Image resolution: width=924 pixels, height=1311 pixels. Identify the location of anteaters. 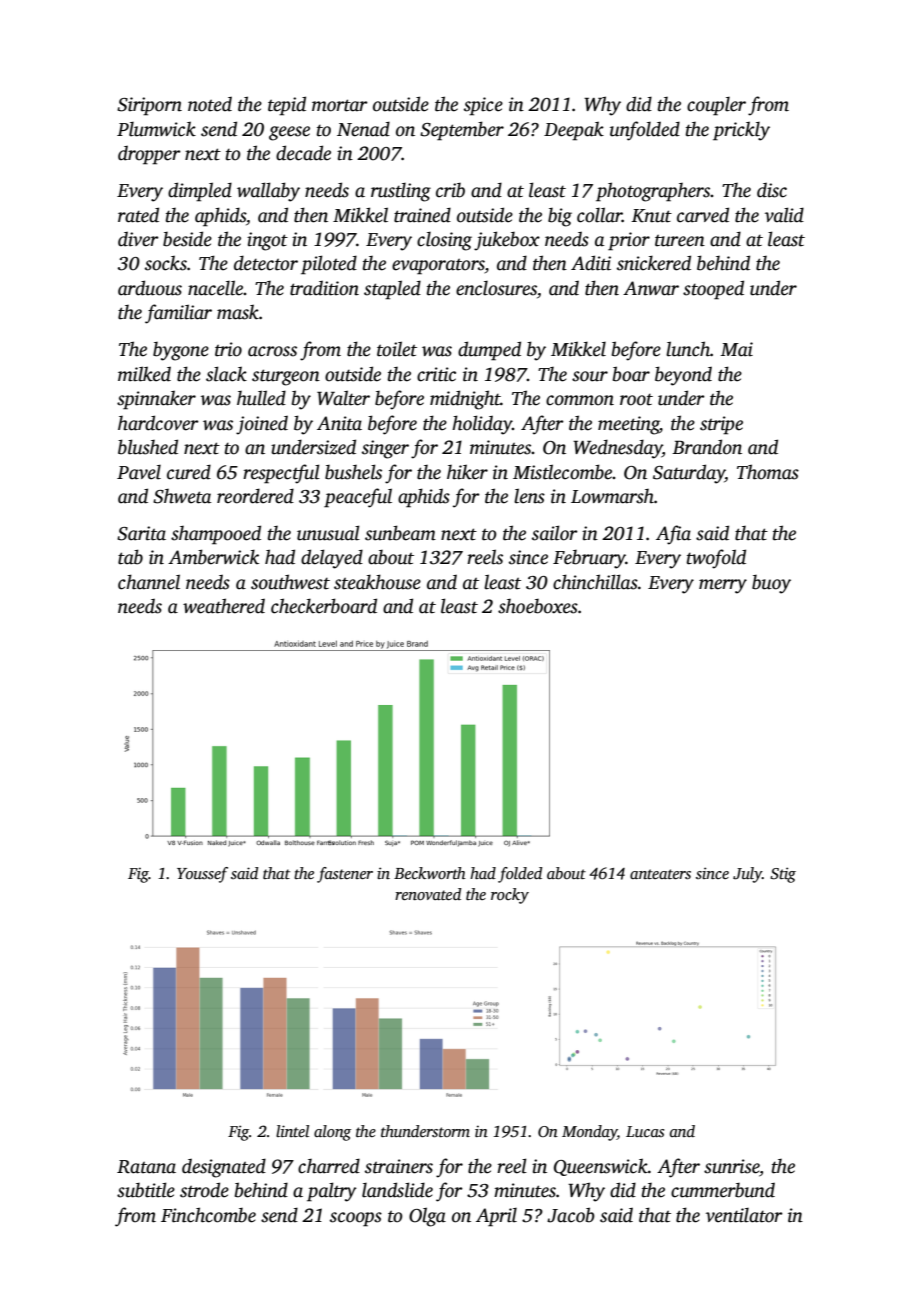
(660, 874).
